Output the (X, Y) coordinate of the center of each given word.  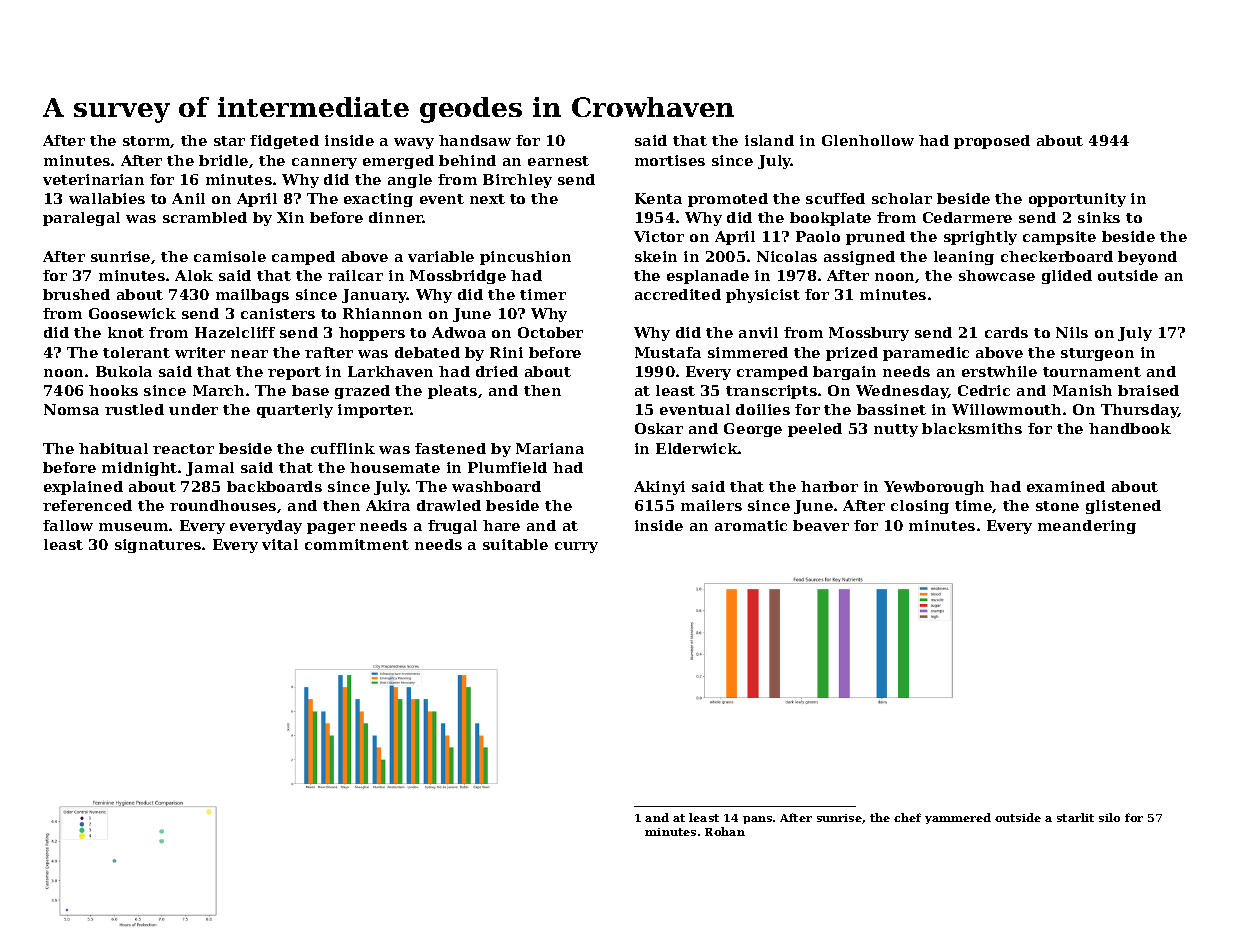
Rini (506, 352)
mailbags (252, 296)
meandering (1087, 527)
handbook (1130, 428)
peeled (815, 430)
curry (576, 547)
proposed (992, 142)
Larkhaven (390, 371)
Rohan (725, 831)
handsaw (475, 140)
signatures (158, 546)
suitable (515, 544)
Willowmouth (1006, 409)
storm (147, 142)
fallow (68, 525)
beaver (821, 525)
